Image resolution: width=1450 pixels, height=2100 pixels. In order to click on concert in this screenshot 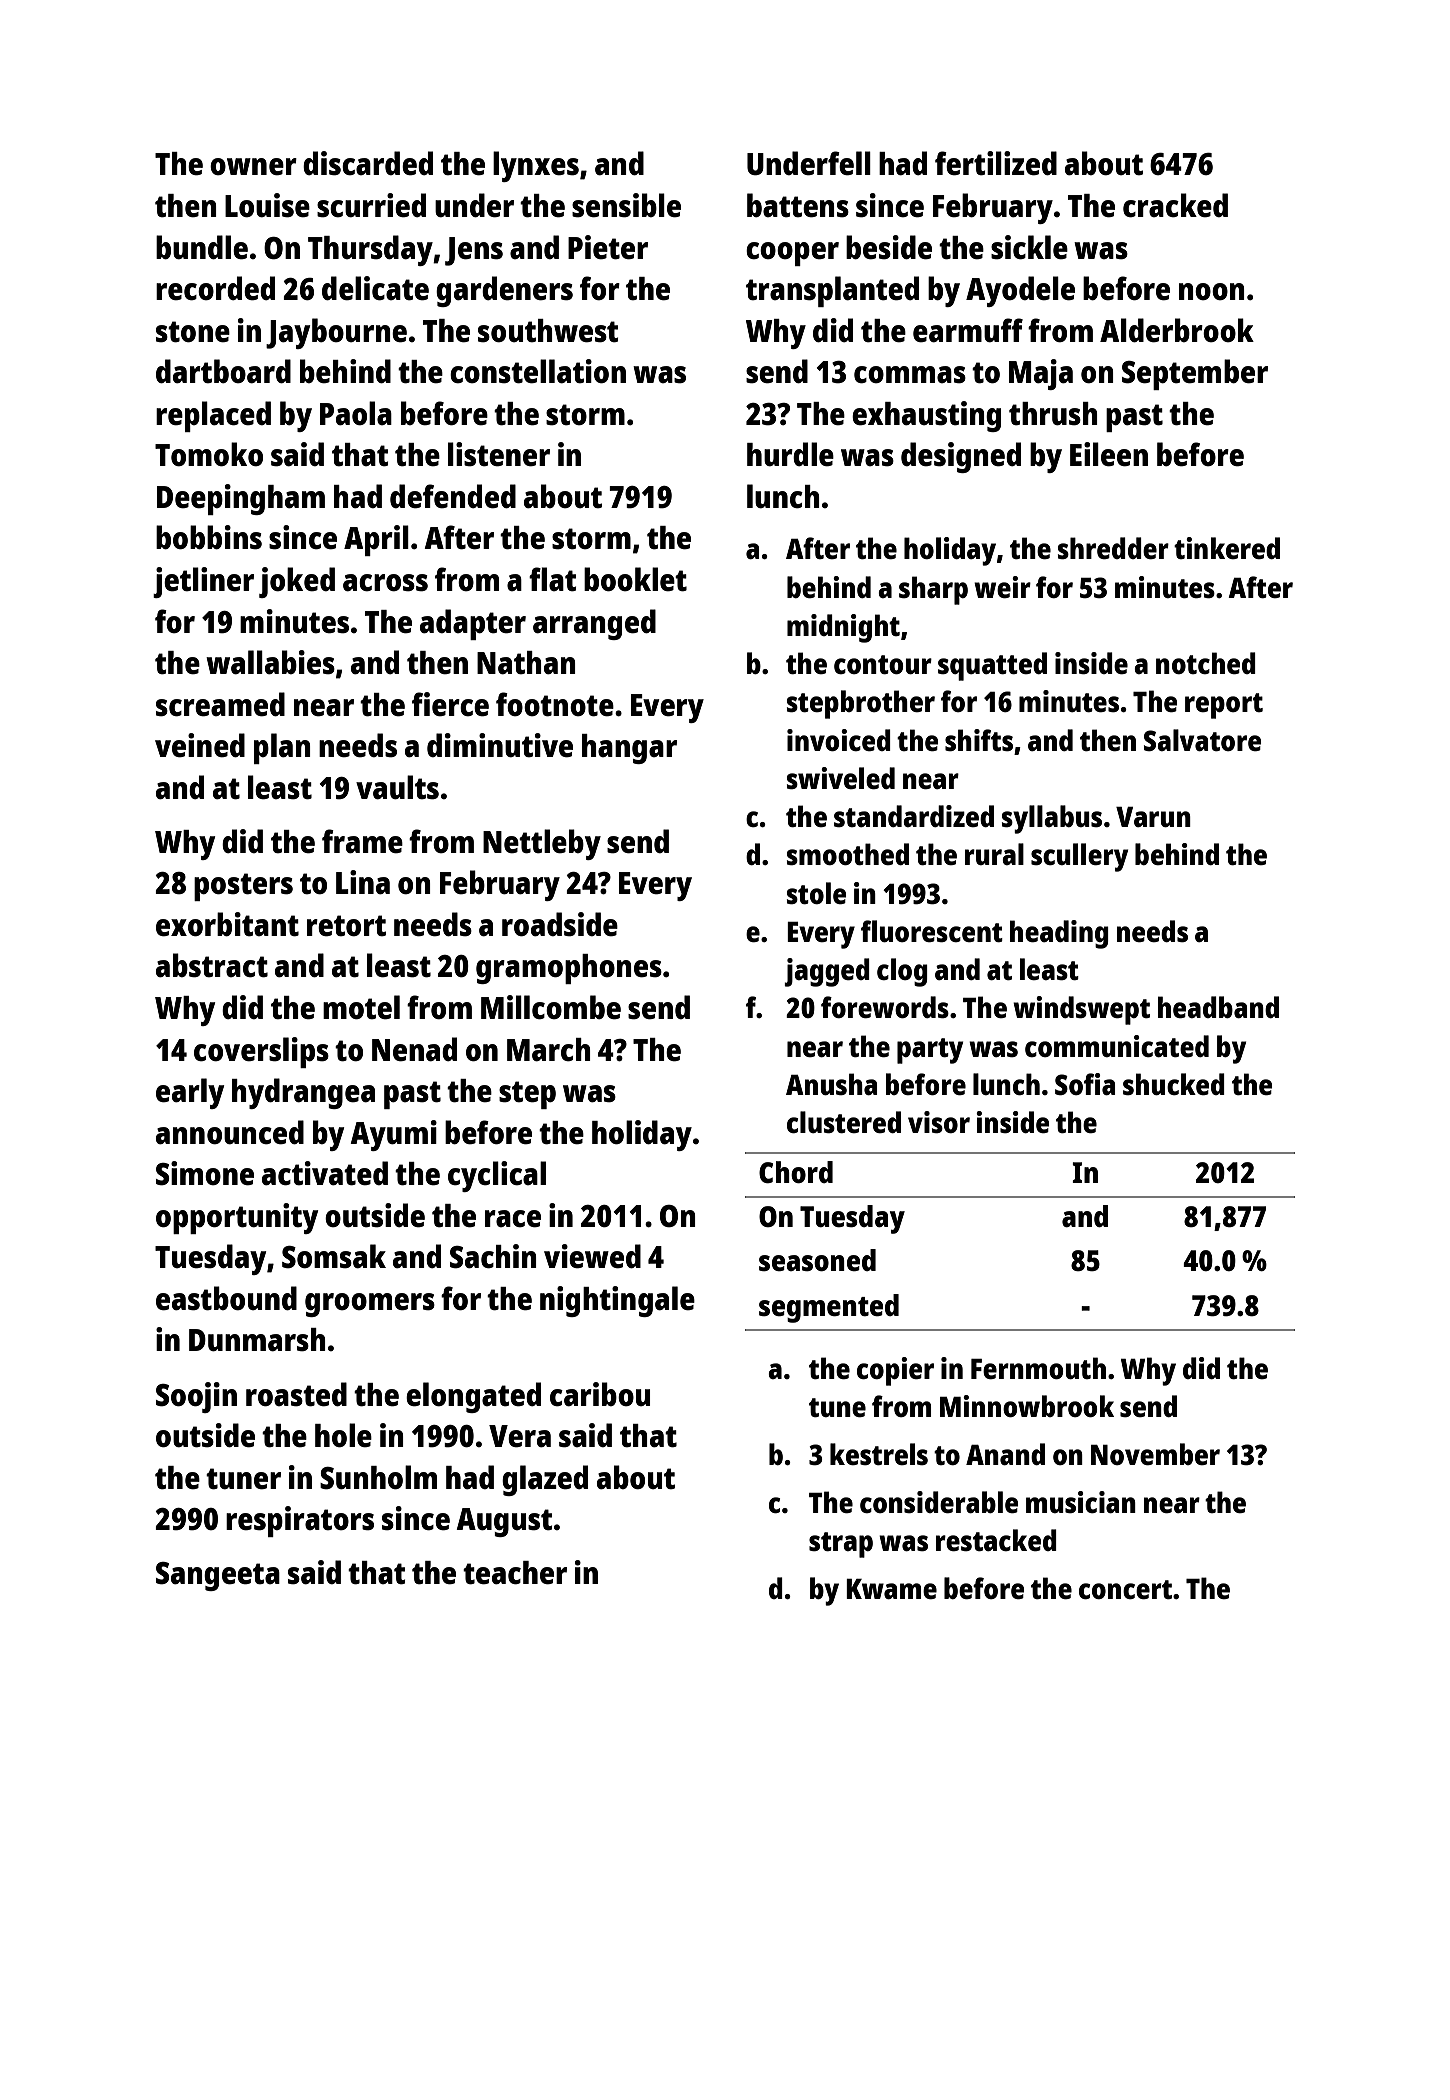, I will do `click(1125, 1589)`.
